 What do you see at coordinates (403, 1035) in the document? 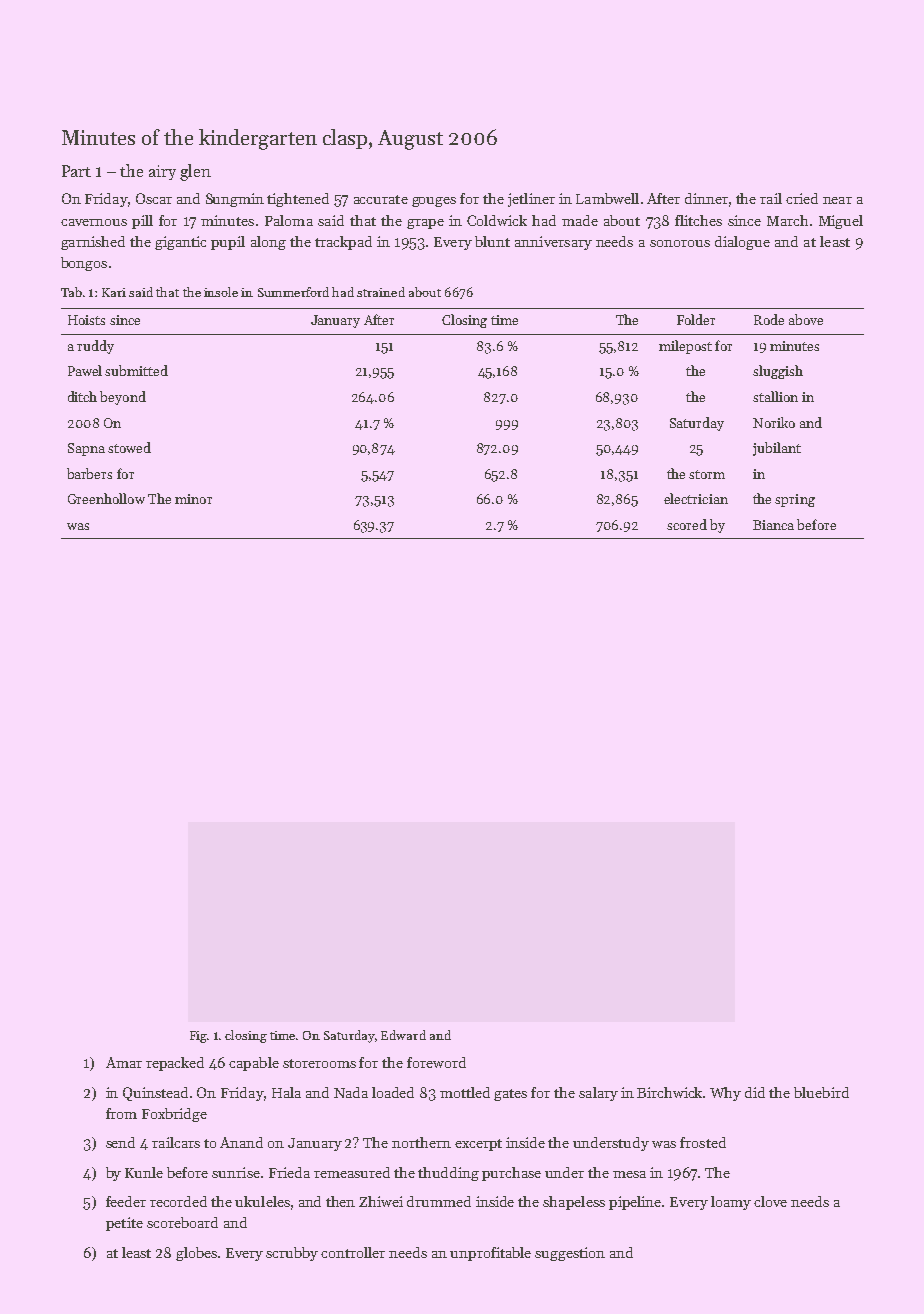
I see `Edward` at bounding box center [403, 1035].
